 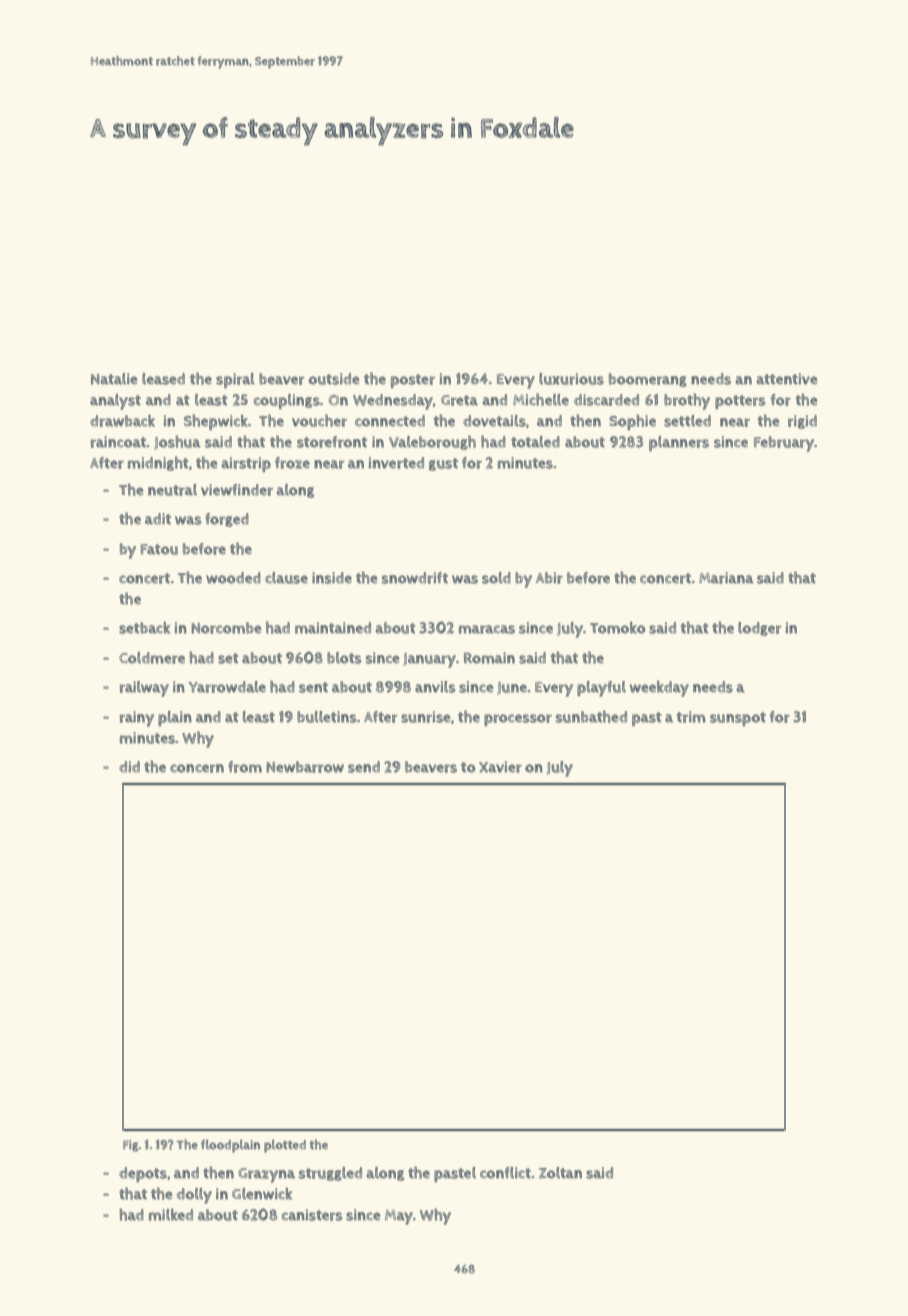 I want to click on milked, so click(x=171, y=1215).
